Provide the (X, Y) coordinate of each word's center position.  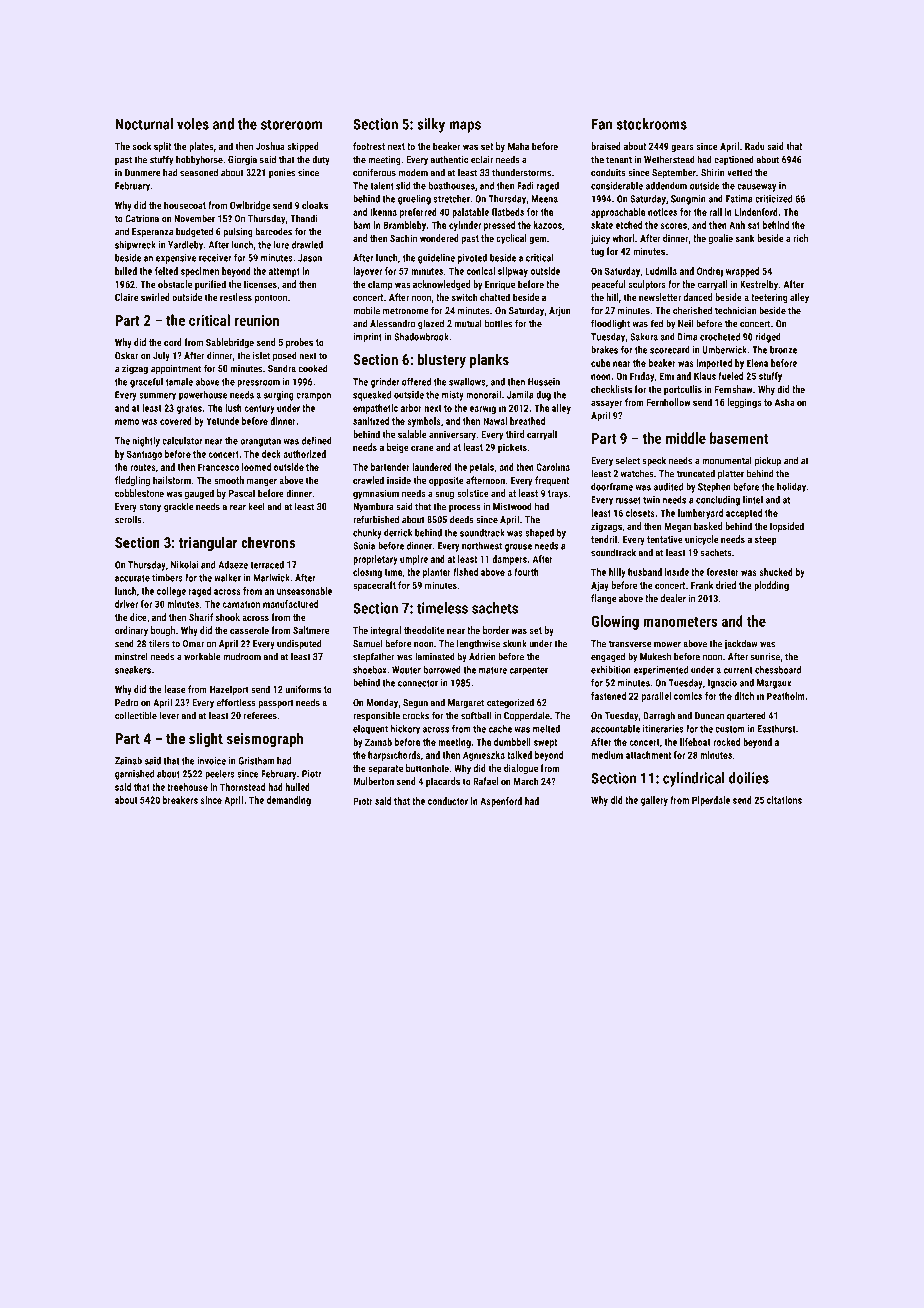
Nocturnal (144, 124)
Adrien (482, 656)
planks (489, 360)
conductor (448, 801)
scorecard (670, 350)
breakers (180, 800)
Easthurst (777, 729)
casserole (249, 630)
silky (431, 125)
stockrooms (652, 124)
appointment (176, 370)
